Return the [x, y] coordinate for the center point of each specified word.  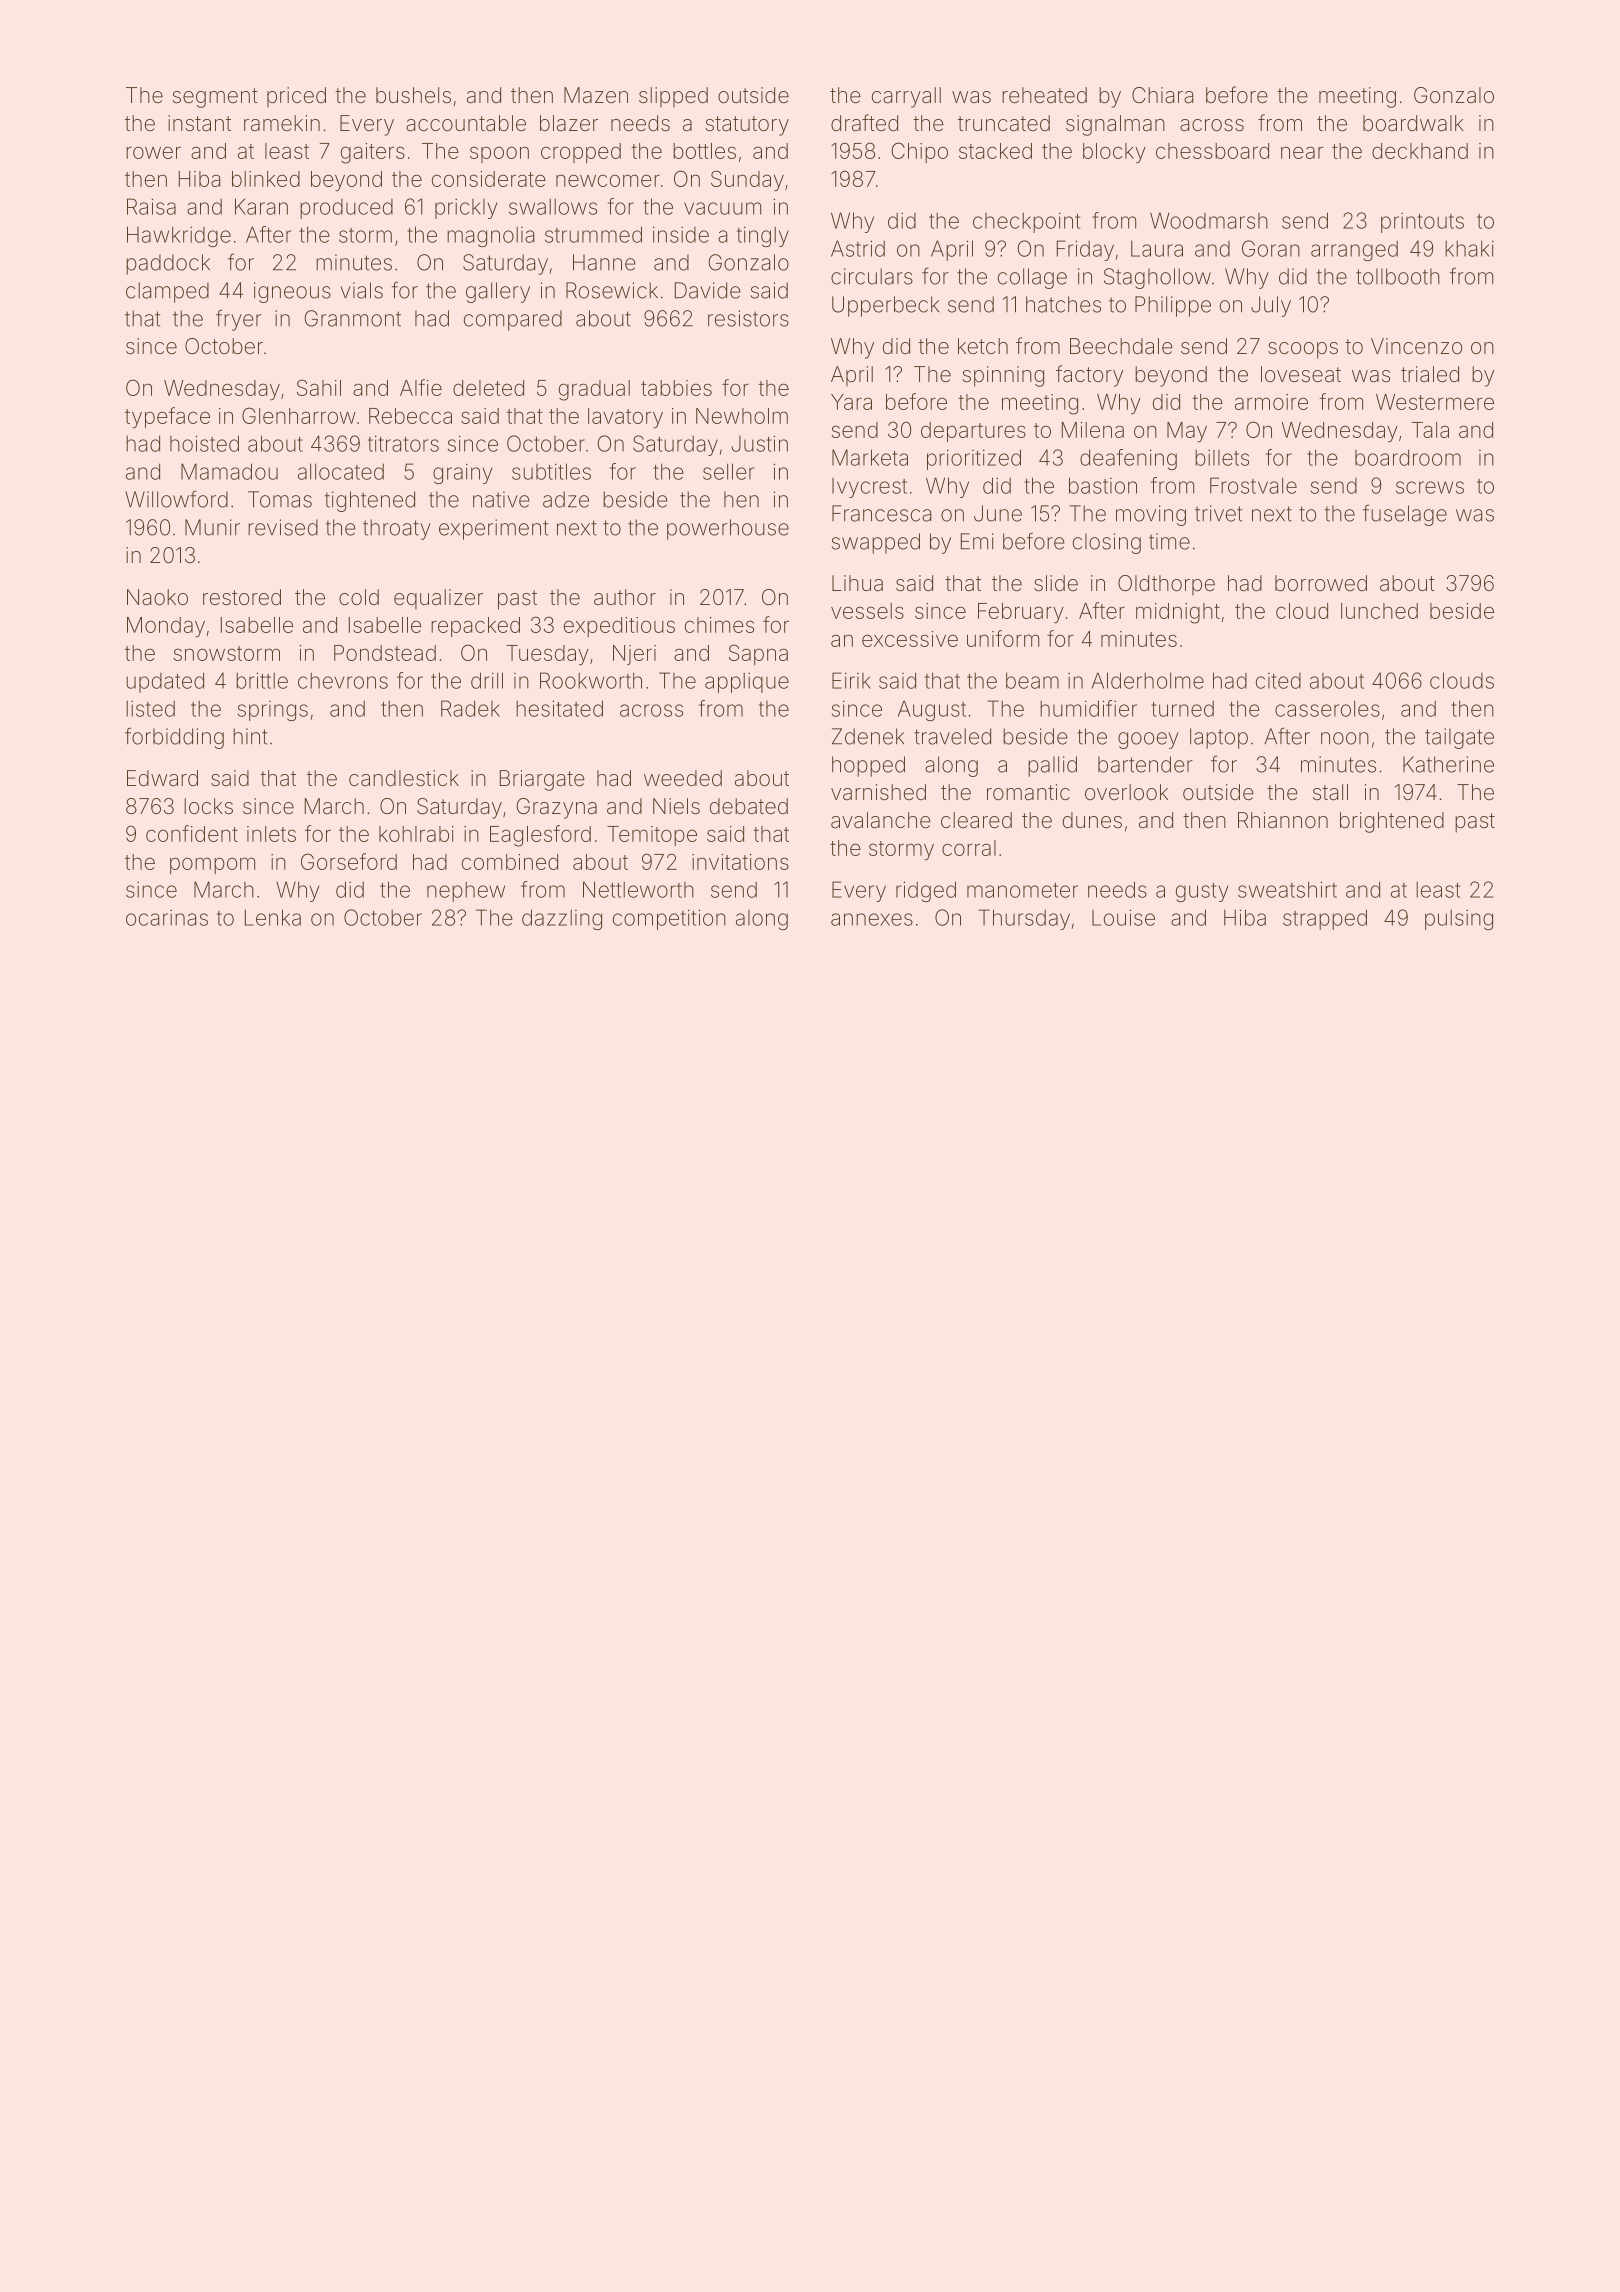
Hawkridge [179, 236]
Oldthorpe [1166, 585]
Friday [1085, 250]
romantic [1028, 792]
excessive [910, 639]
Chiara [1162, 95]
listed [150, 709]
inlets [271, 834]
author [625, 597]
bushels [413, 95]
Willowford [176, 499]
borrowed [1321, 583]
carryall [906, 97]
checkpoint [1026, 222]
